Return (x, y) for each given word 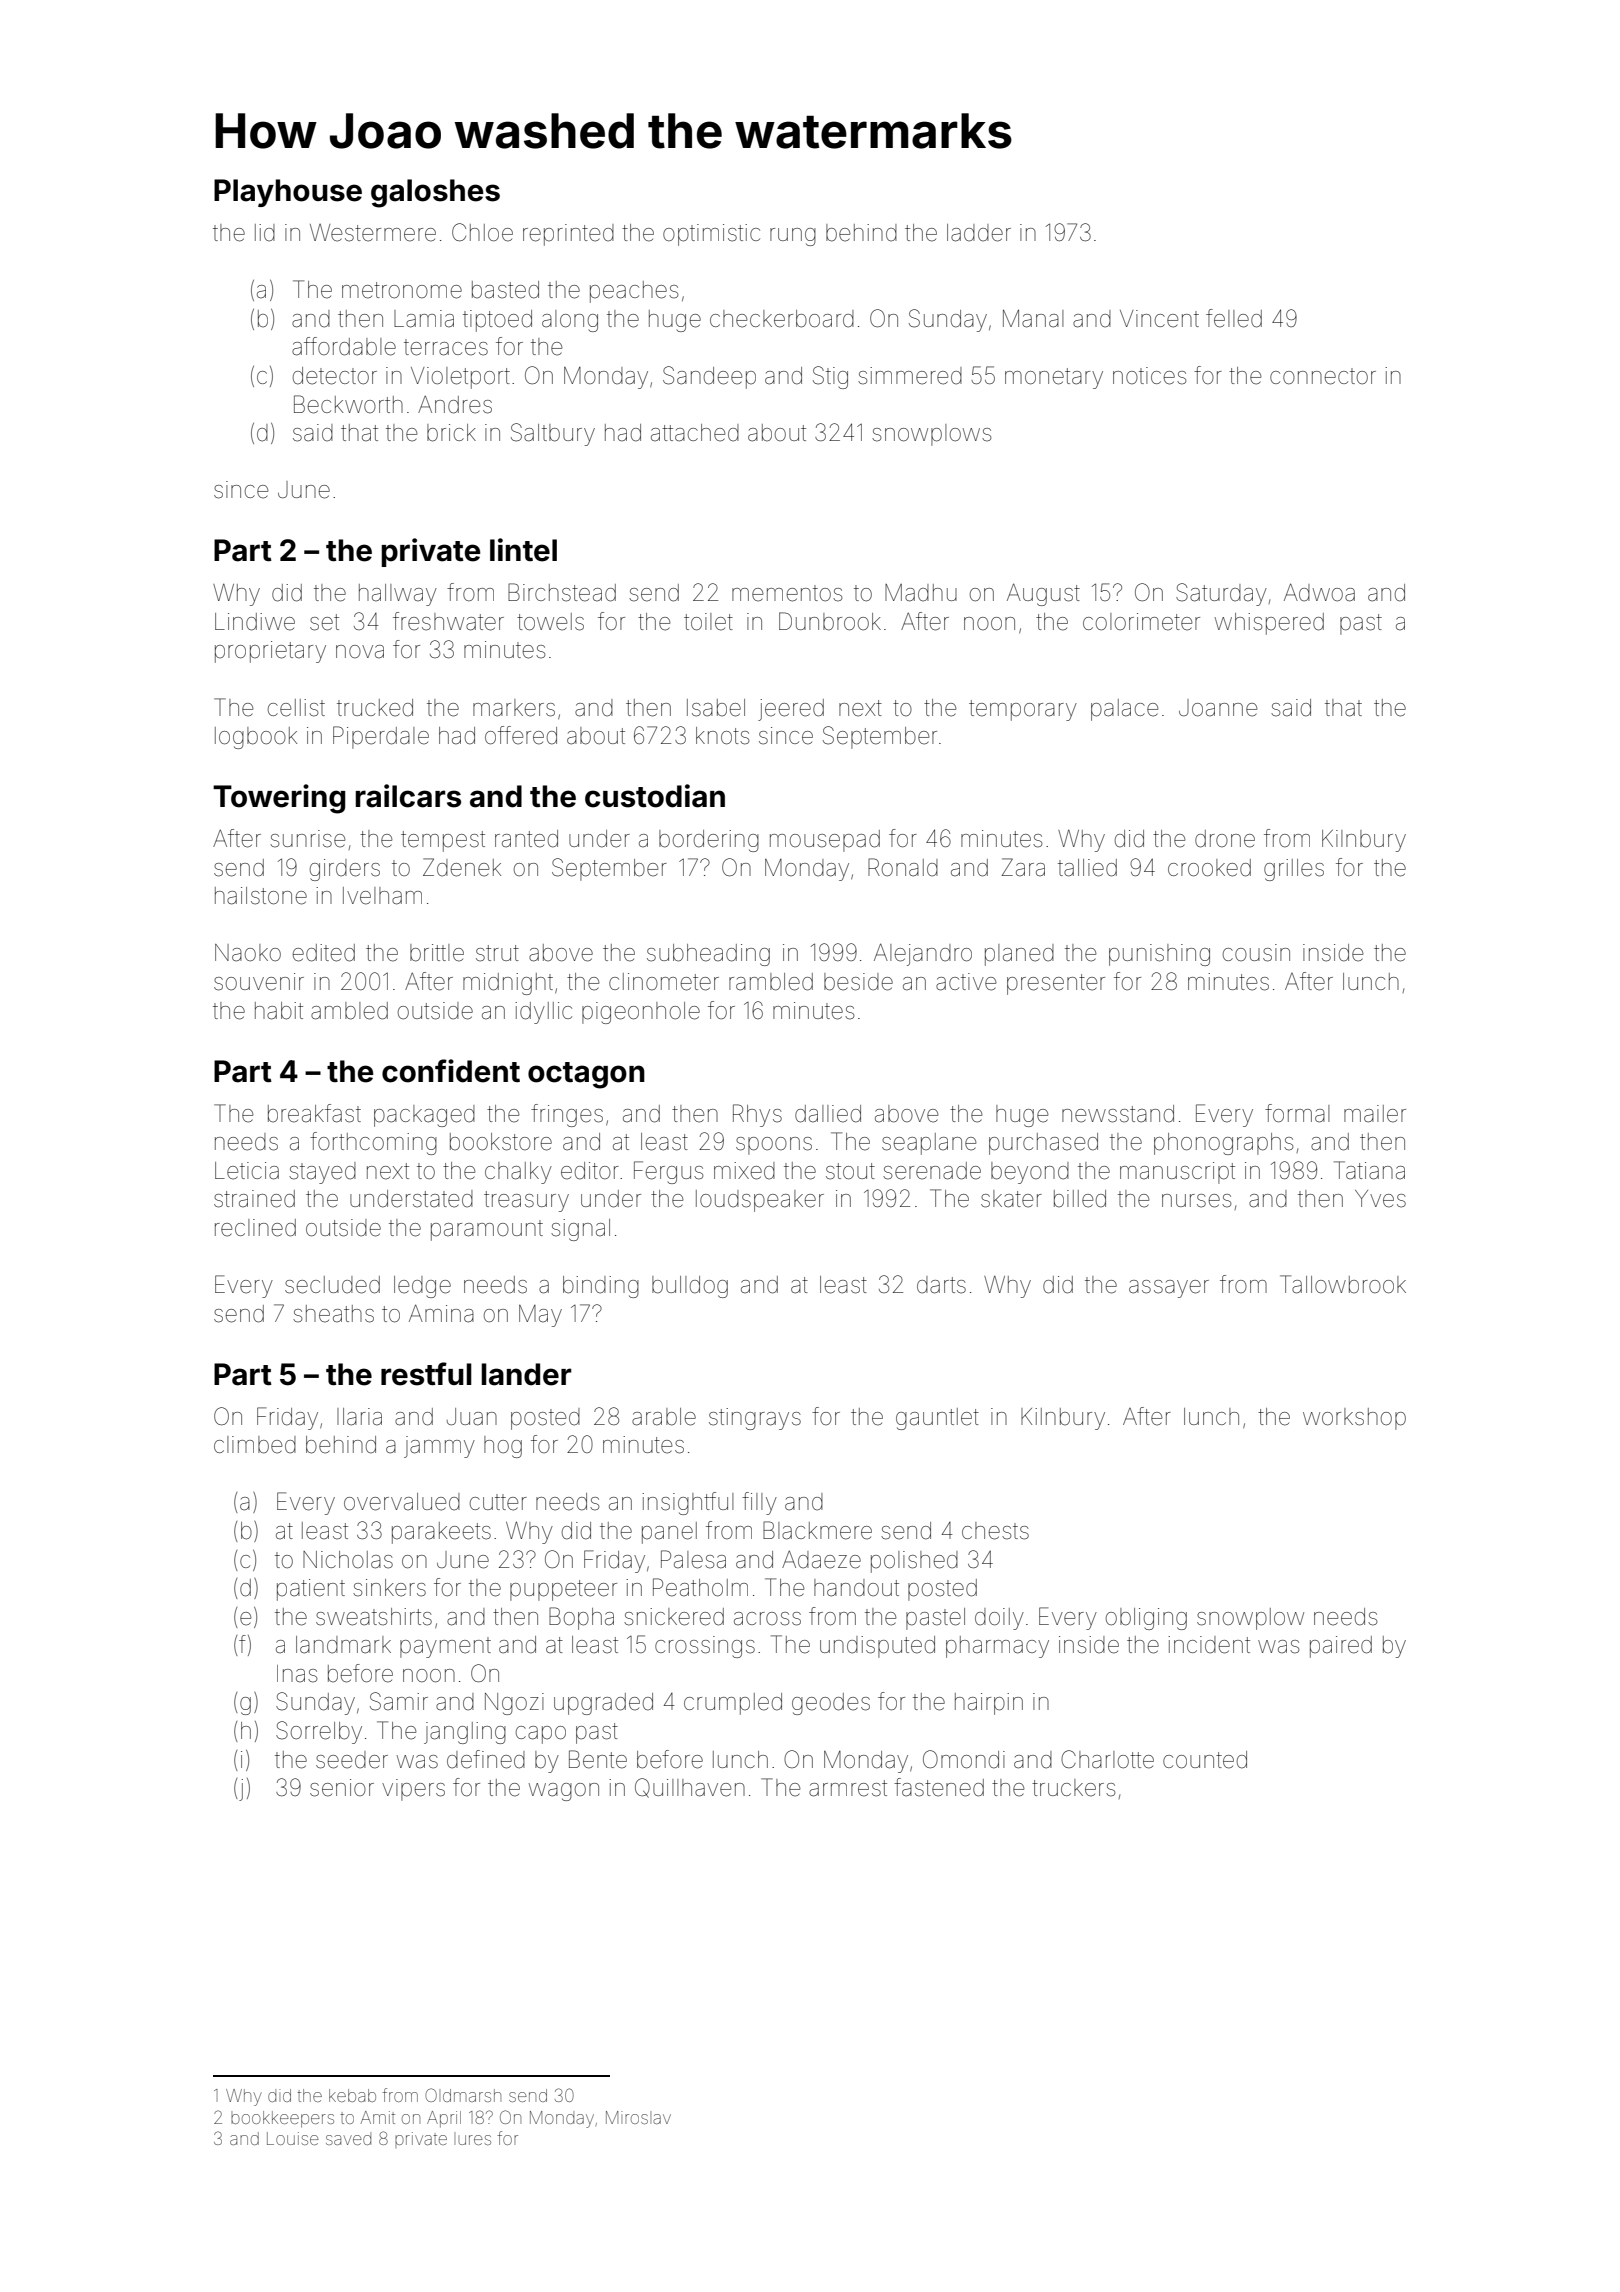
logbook (256, 738)
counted (1205, 1760)
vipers (413, 1790)
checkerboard (782, 319)
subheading (708, 955)
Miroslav (638, 2117)
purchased (1043, 1144)
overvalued (402, 1502)
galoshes (435, 193)
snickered (674, 1617)
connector (1323, 376)
